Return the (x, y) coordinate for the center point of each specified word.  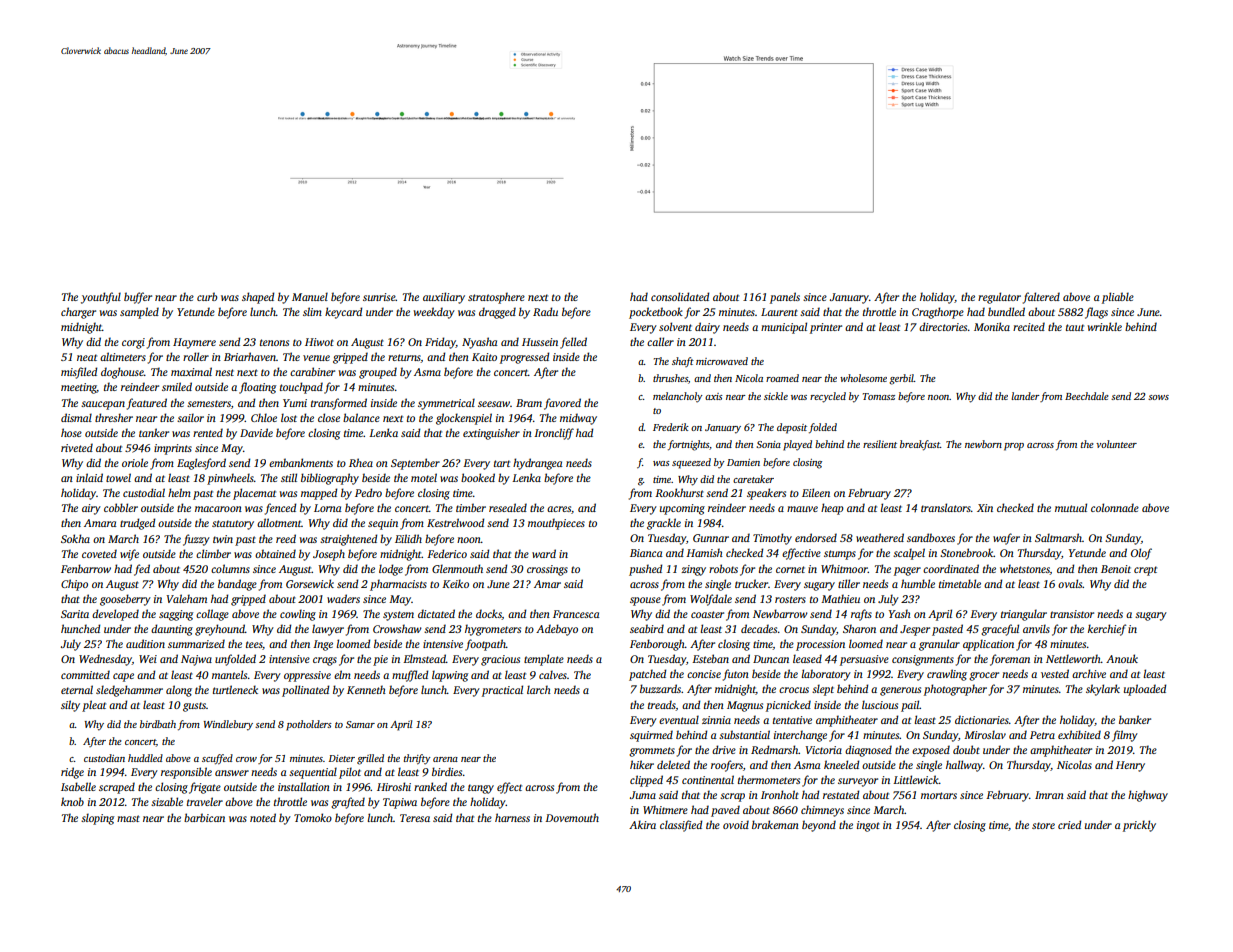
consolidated (680, 296)
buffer (138, 298)
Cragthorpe (938, 313)
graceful (1000, 630)
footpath (485, 645)
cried (1069, 824)
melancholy (678, 397)
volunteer (1116, 444)
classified (681, 826)
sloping (97, 819)
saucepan (103, 405)
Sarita (75, 614)
